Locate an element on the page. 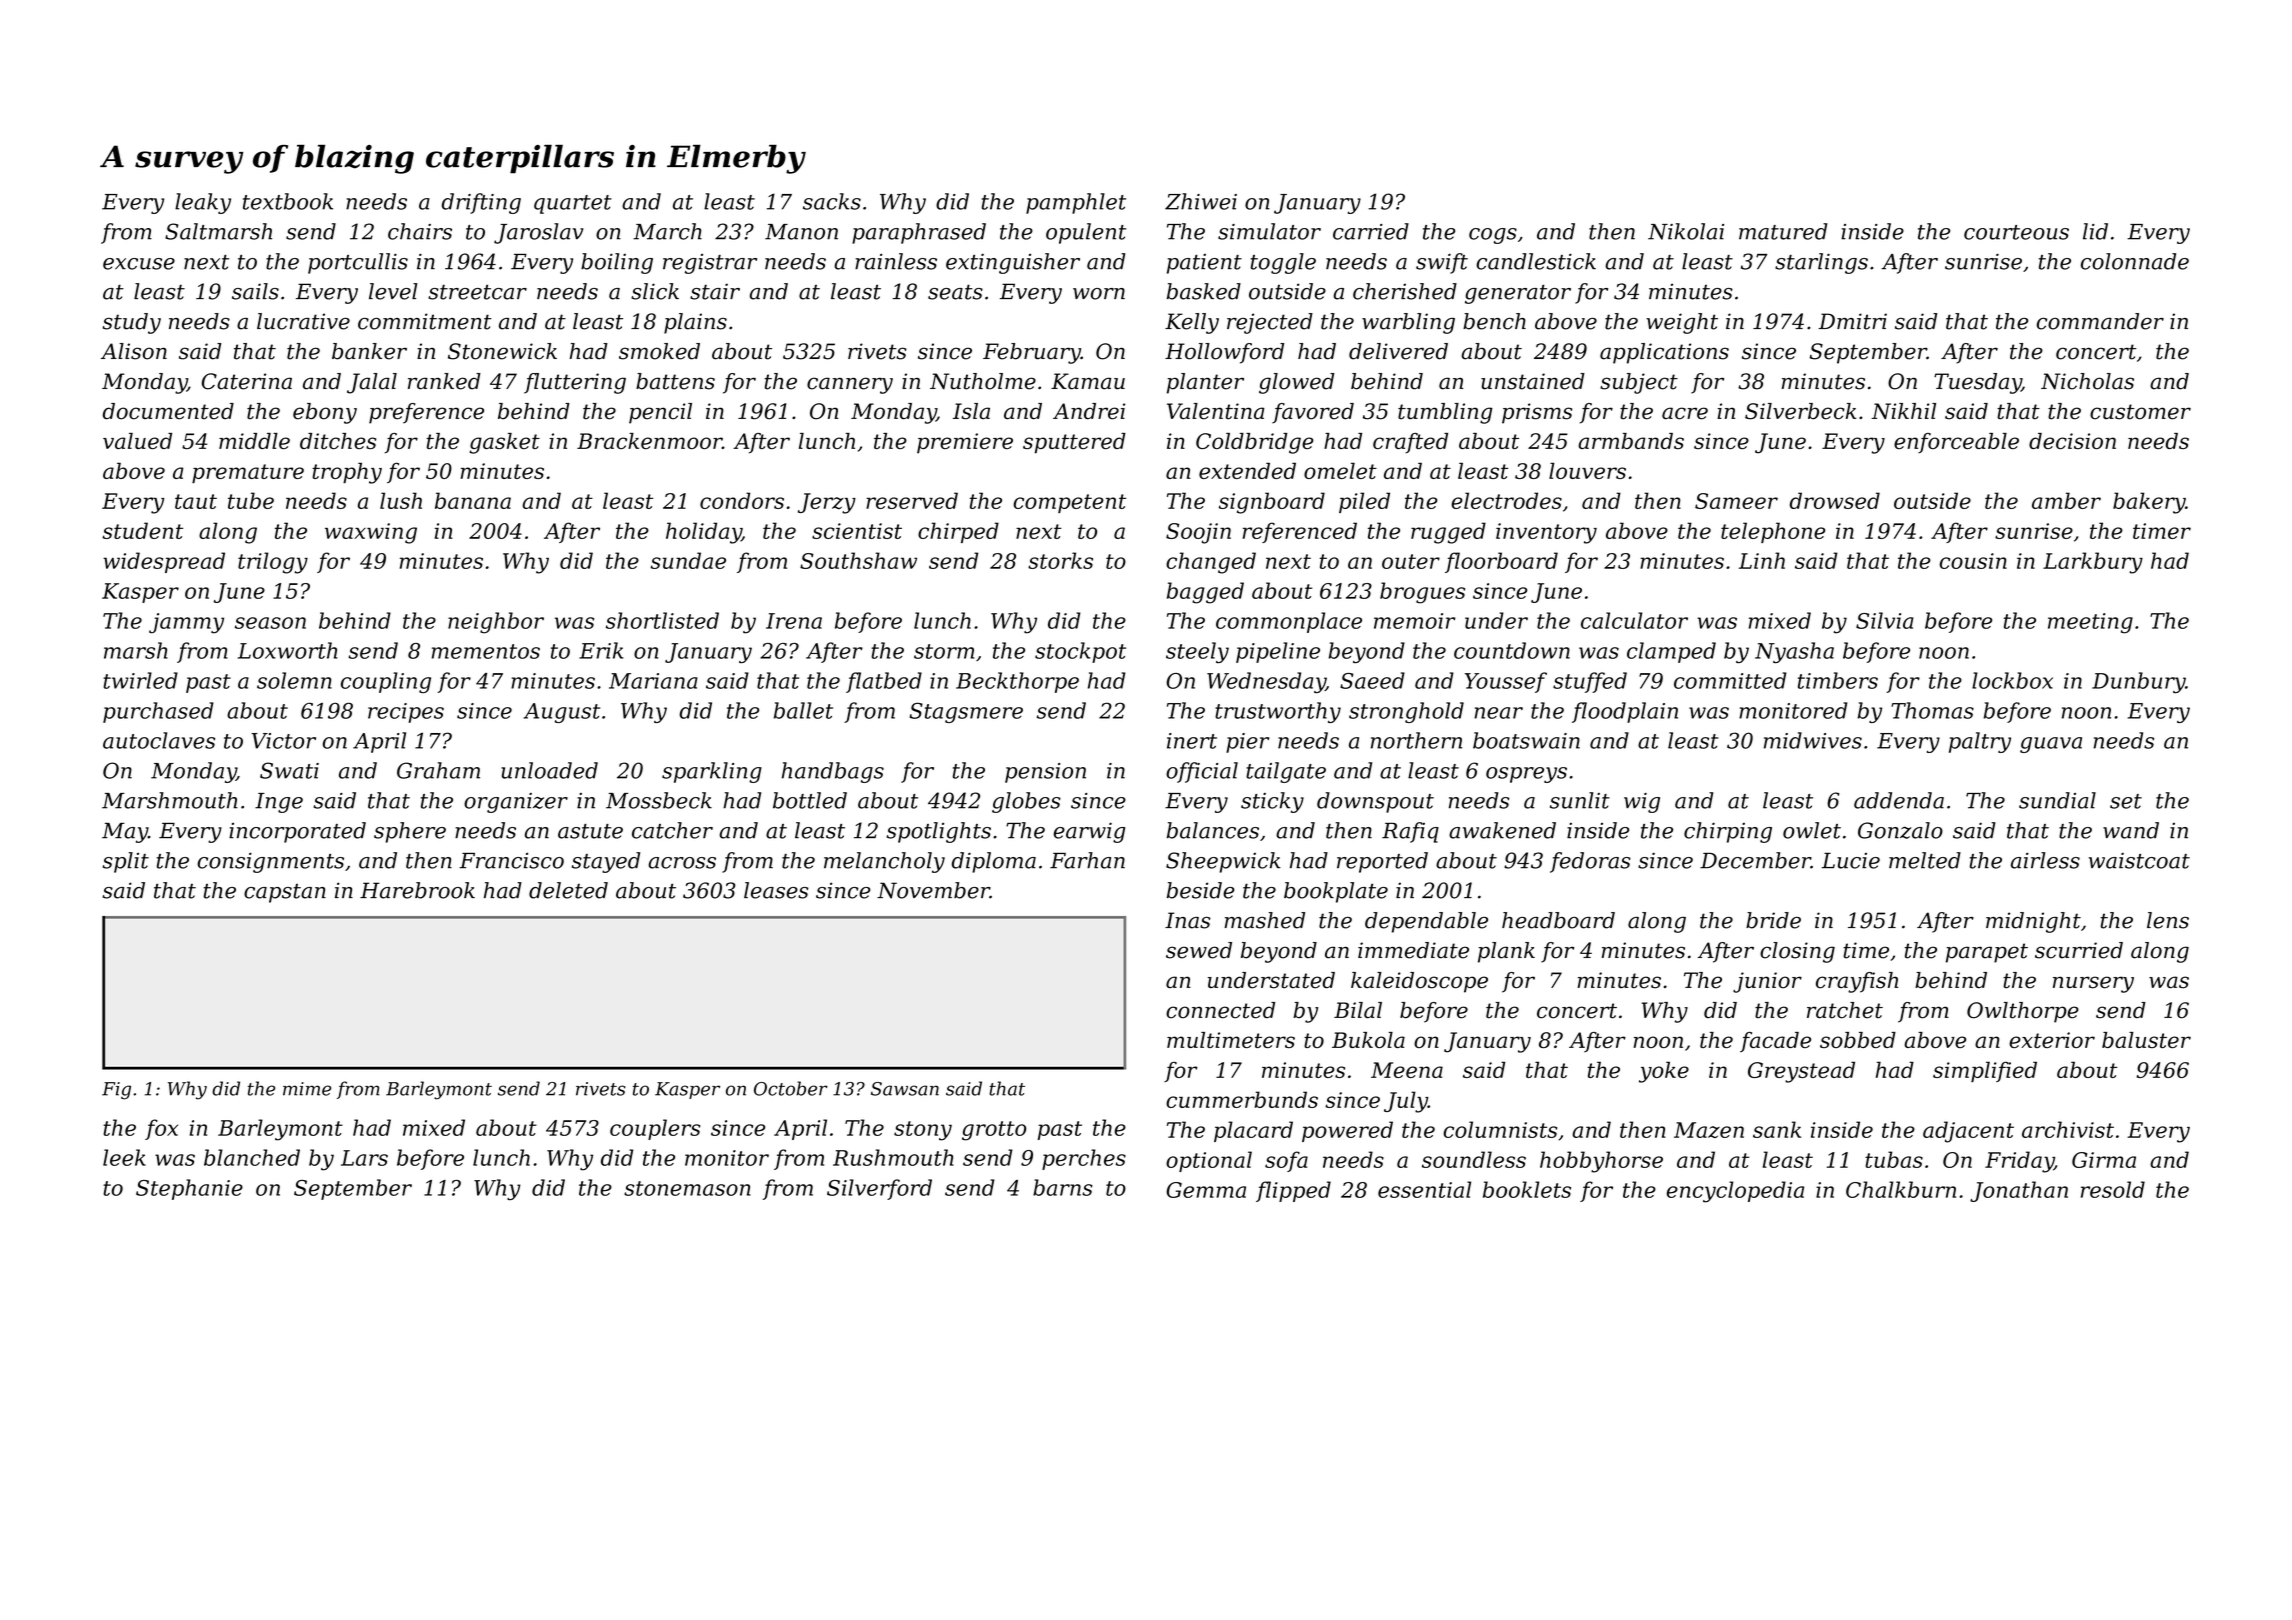  nursery is located at coordinates (2093, 984).
